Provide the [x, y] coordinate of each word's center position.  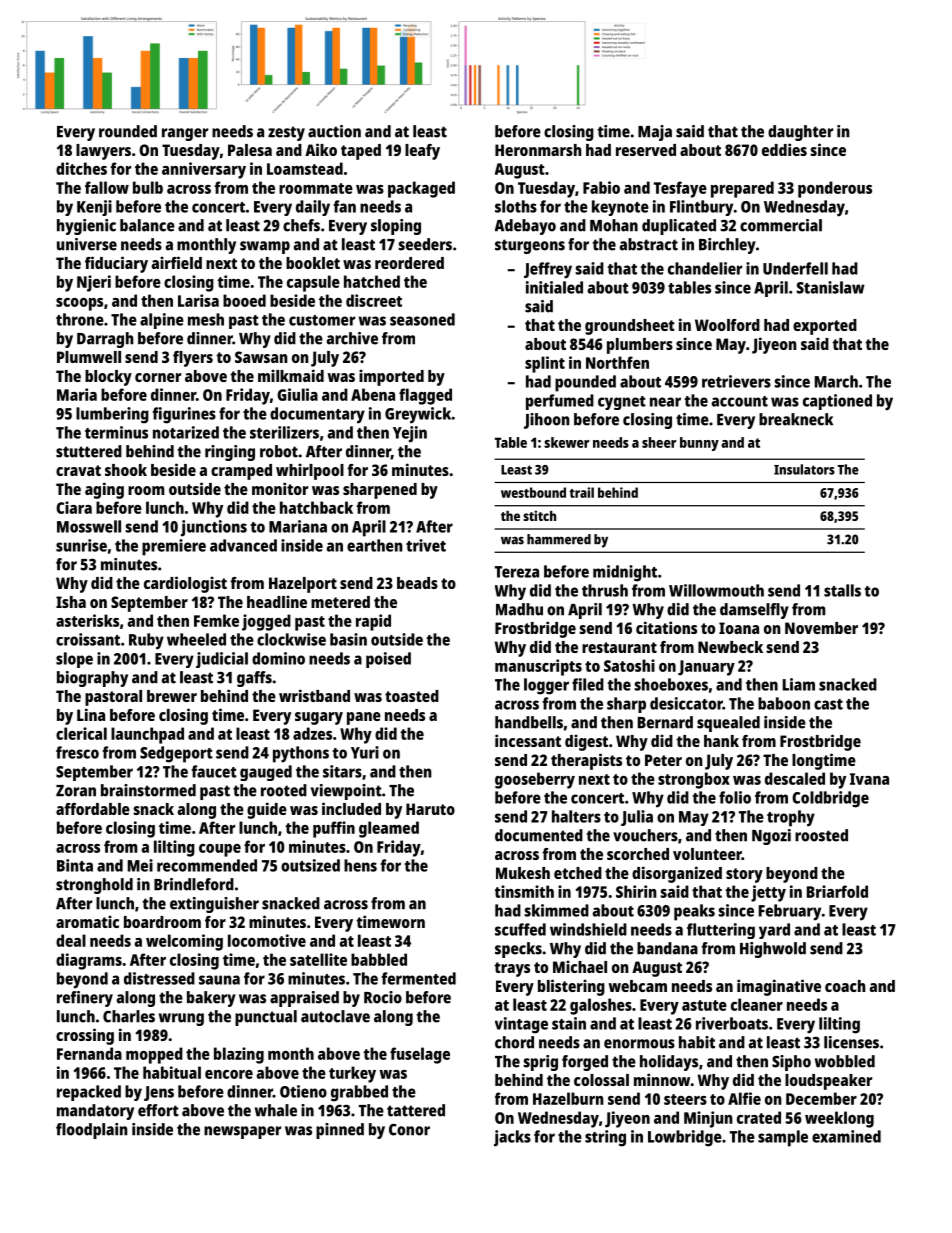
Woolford [727, 325]
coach [845, 986]
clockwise [291, 639]
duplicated [679, 227]
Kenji [94, 208]
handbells [529, 722]
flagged [425, 396]
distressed [159, 978]
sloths [516, 206]
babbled [379, 959]
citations [666, 627]
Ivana [869, 779]
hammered [559, 539]
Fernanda [89, 1053]
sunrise [81, 545]
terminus [116, 432]
